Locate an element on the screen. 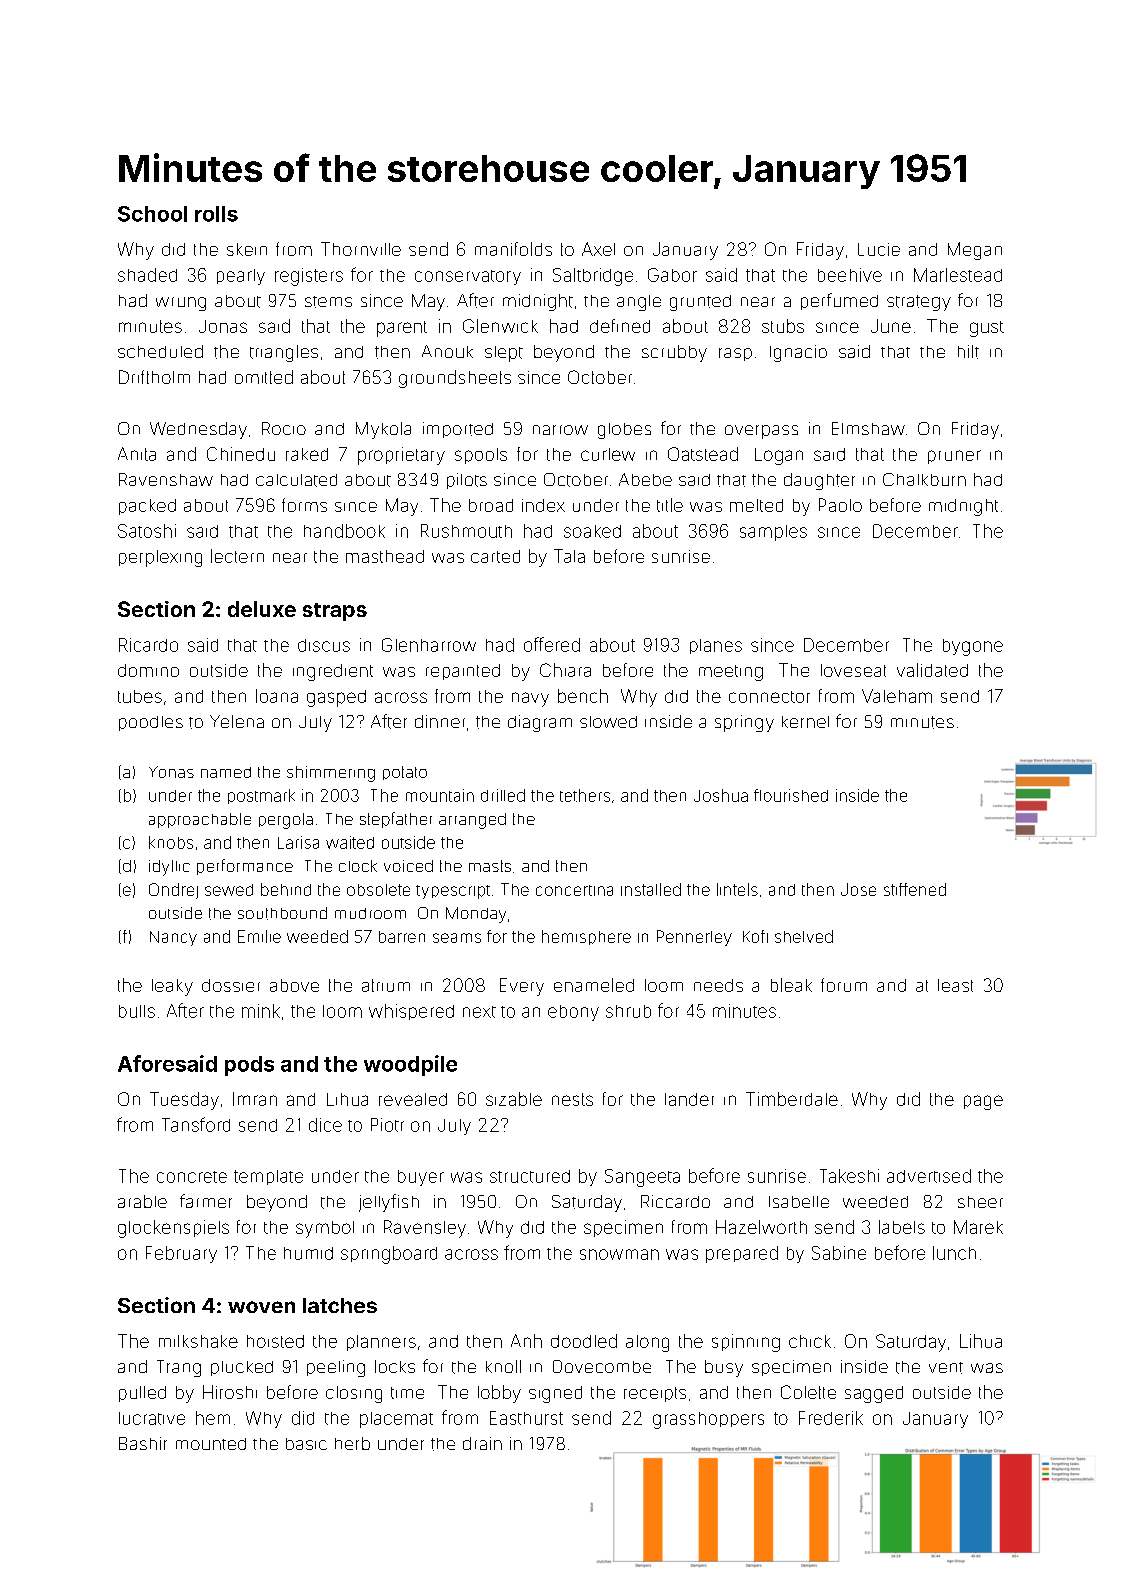 The height and width of the screenshot is (1593, 1121). Bashir is located at coordinates (143, 1443).
